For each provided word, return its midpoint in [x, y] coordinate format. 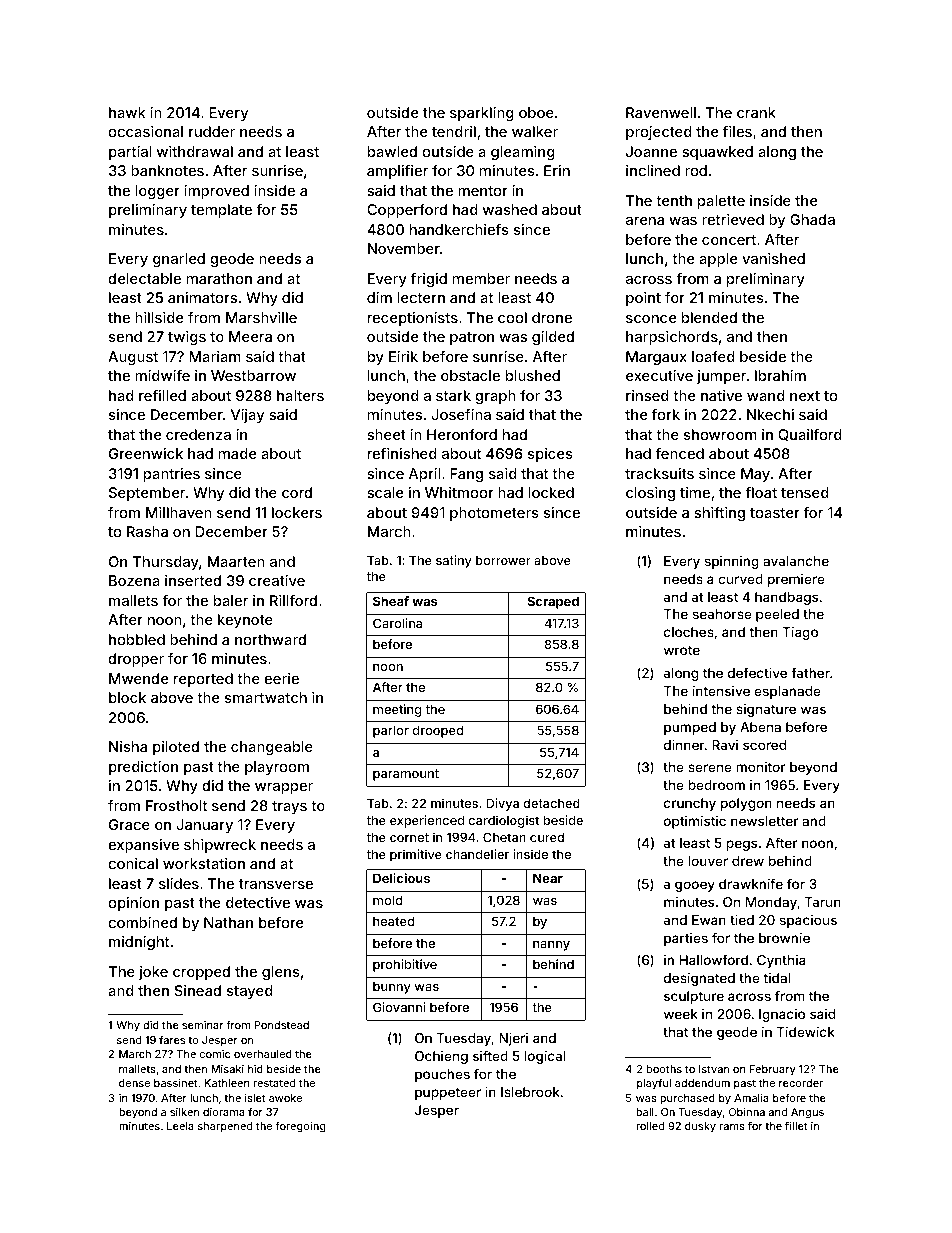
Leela [180, 1126]
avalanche [796, 561]
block [127, 697]
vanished [773, 258]
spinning [732, 562]
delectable [144, 278]
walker [535, 131]
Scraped [553, 602]
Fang [466, 475]
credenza [198, 434]
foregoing [300, 1127]
